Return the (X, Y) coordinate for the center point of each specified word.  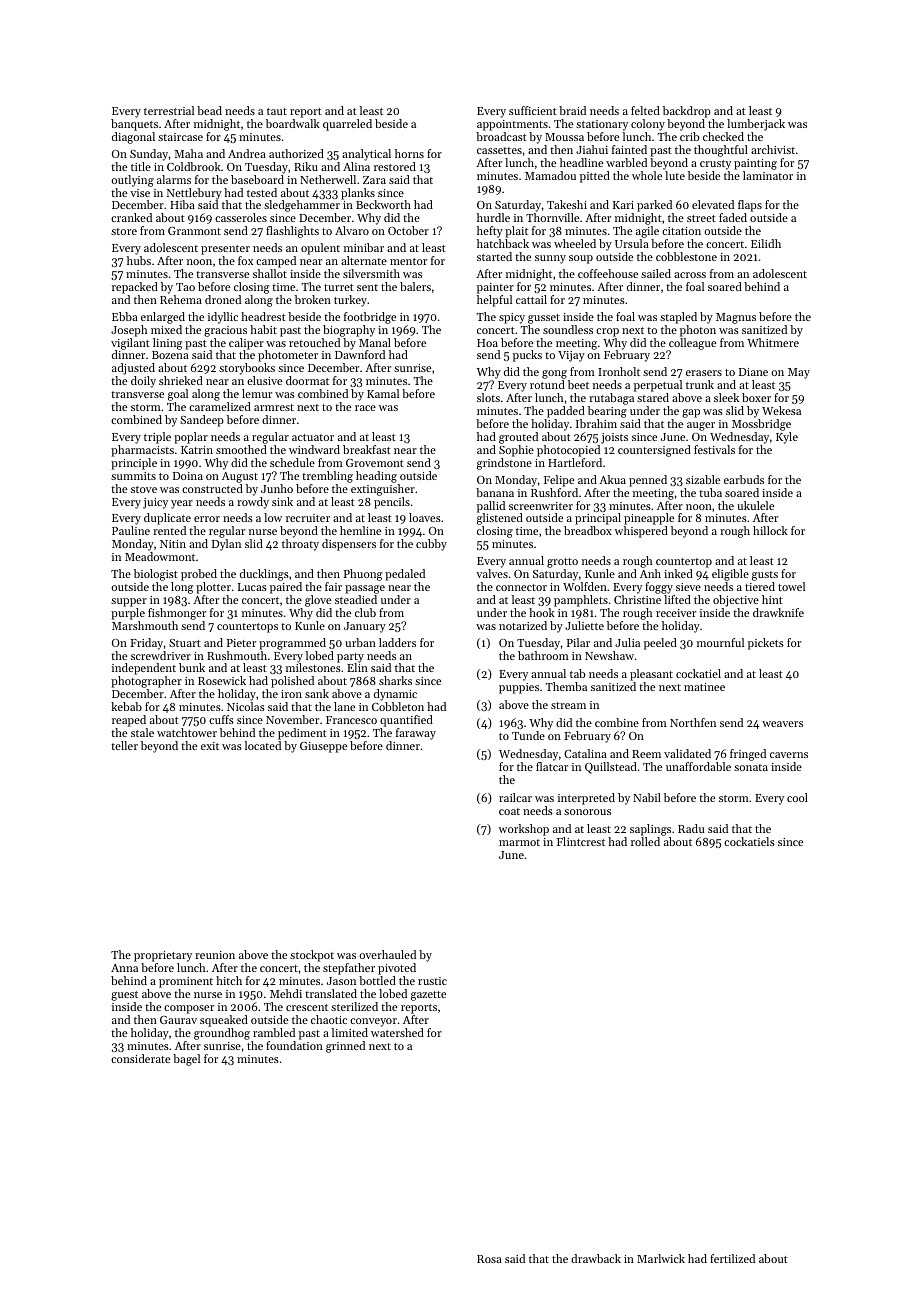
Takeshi (567, 204)
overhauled (387, 954)
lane (344, 706)
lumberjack (756, 125)
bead (209, 110)
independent (144, 669)
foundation (294, 1045)
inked (678, 573)
